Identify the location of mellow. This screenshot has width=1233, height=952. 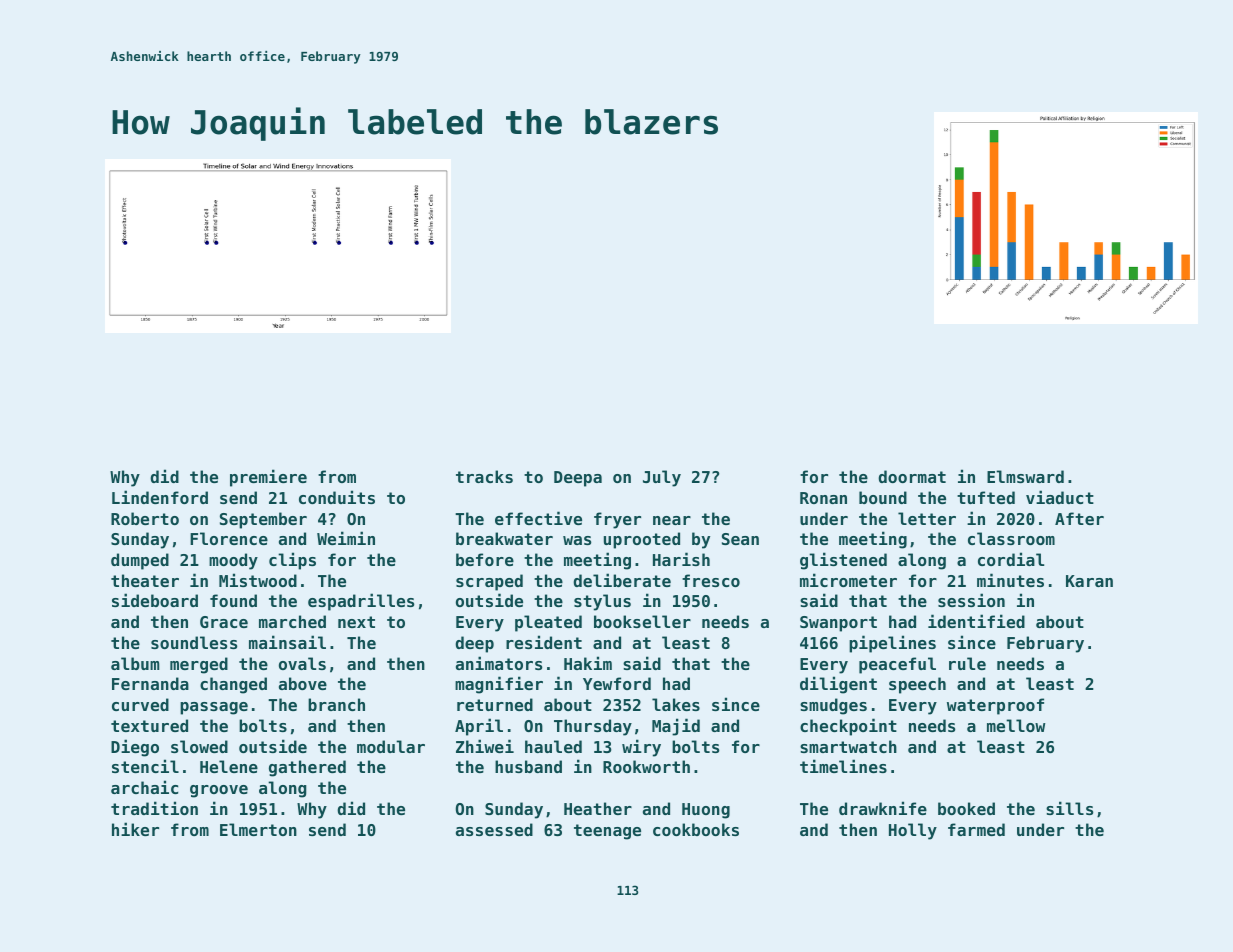
(1016, 725).
